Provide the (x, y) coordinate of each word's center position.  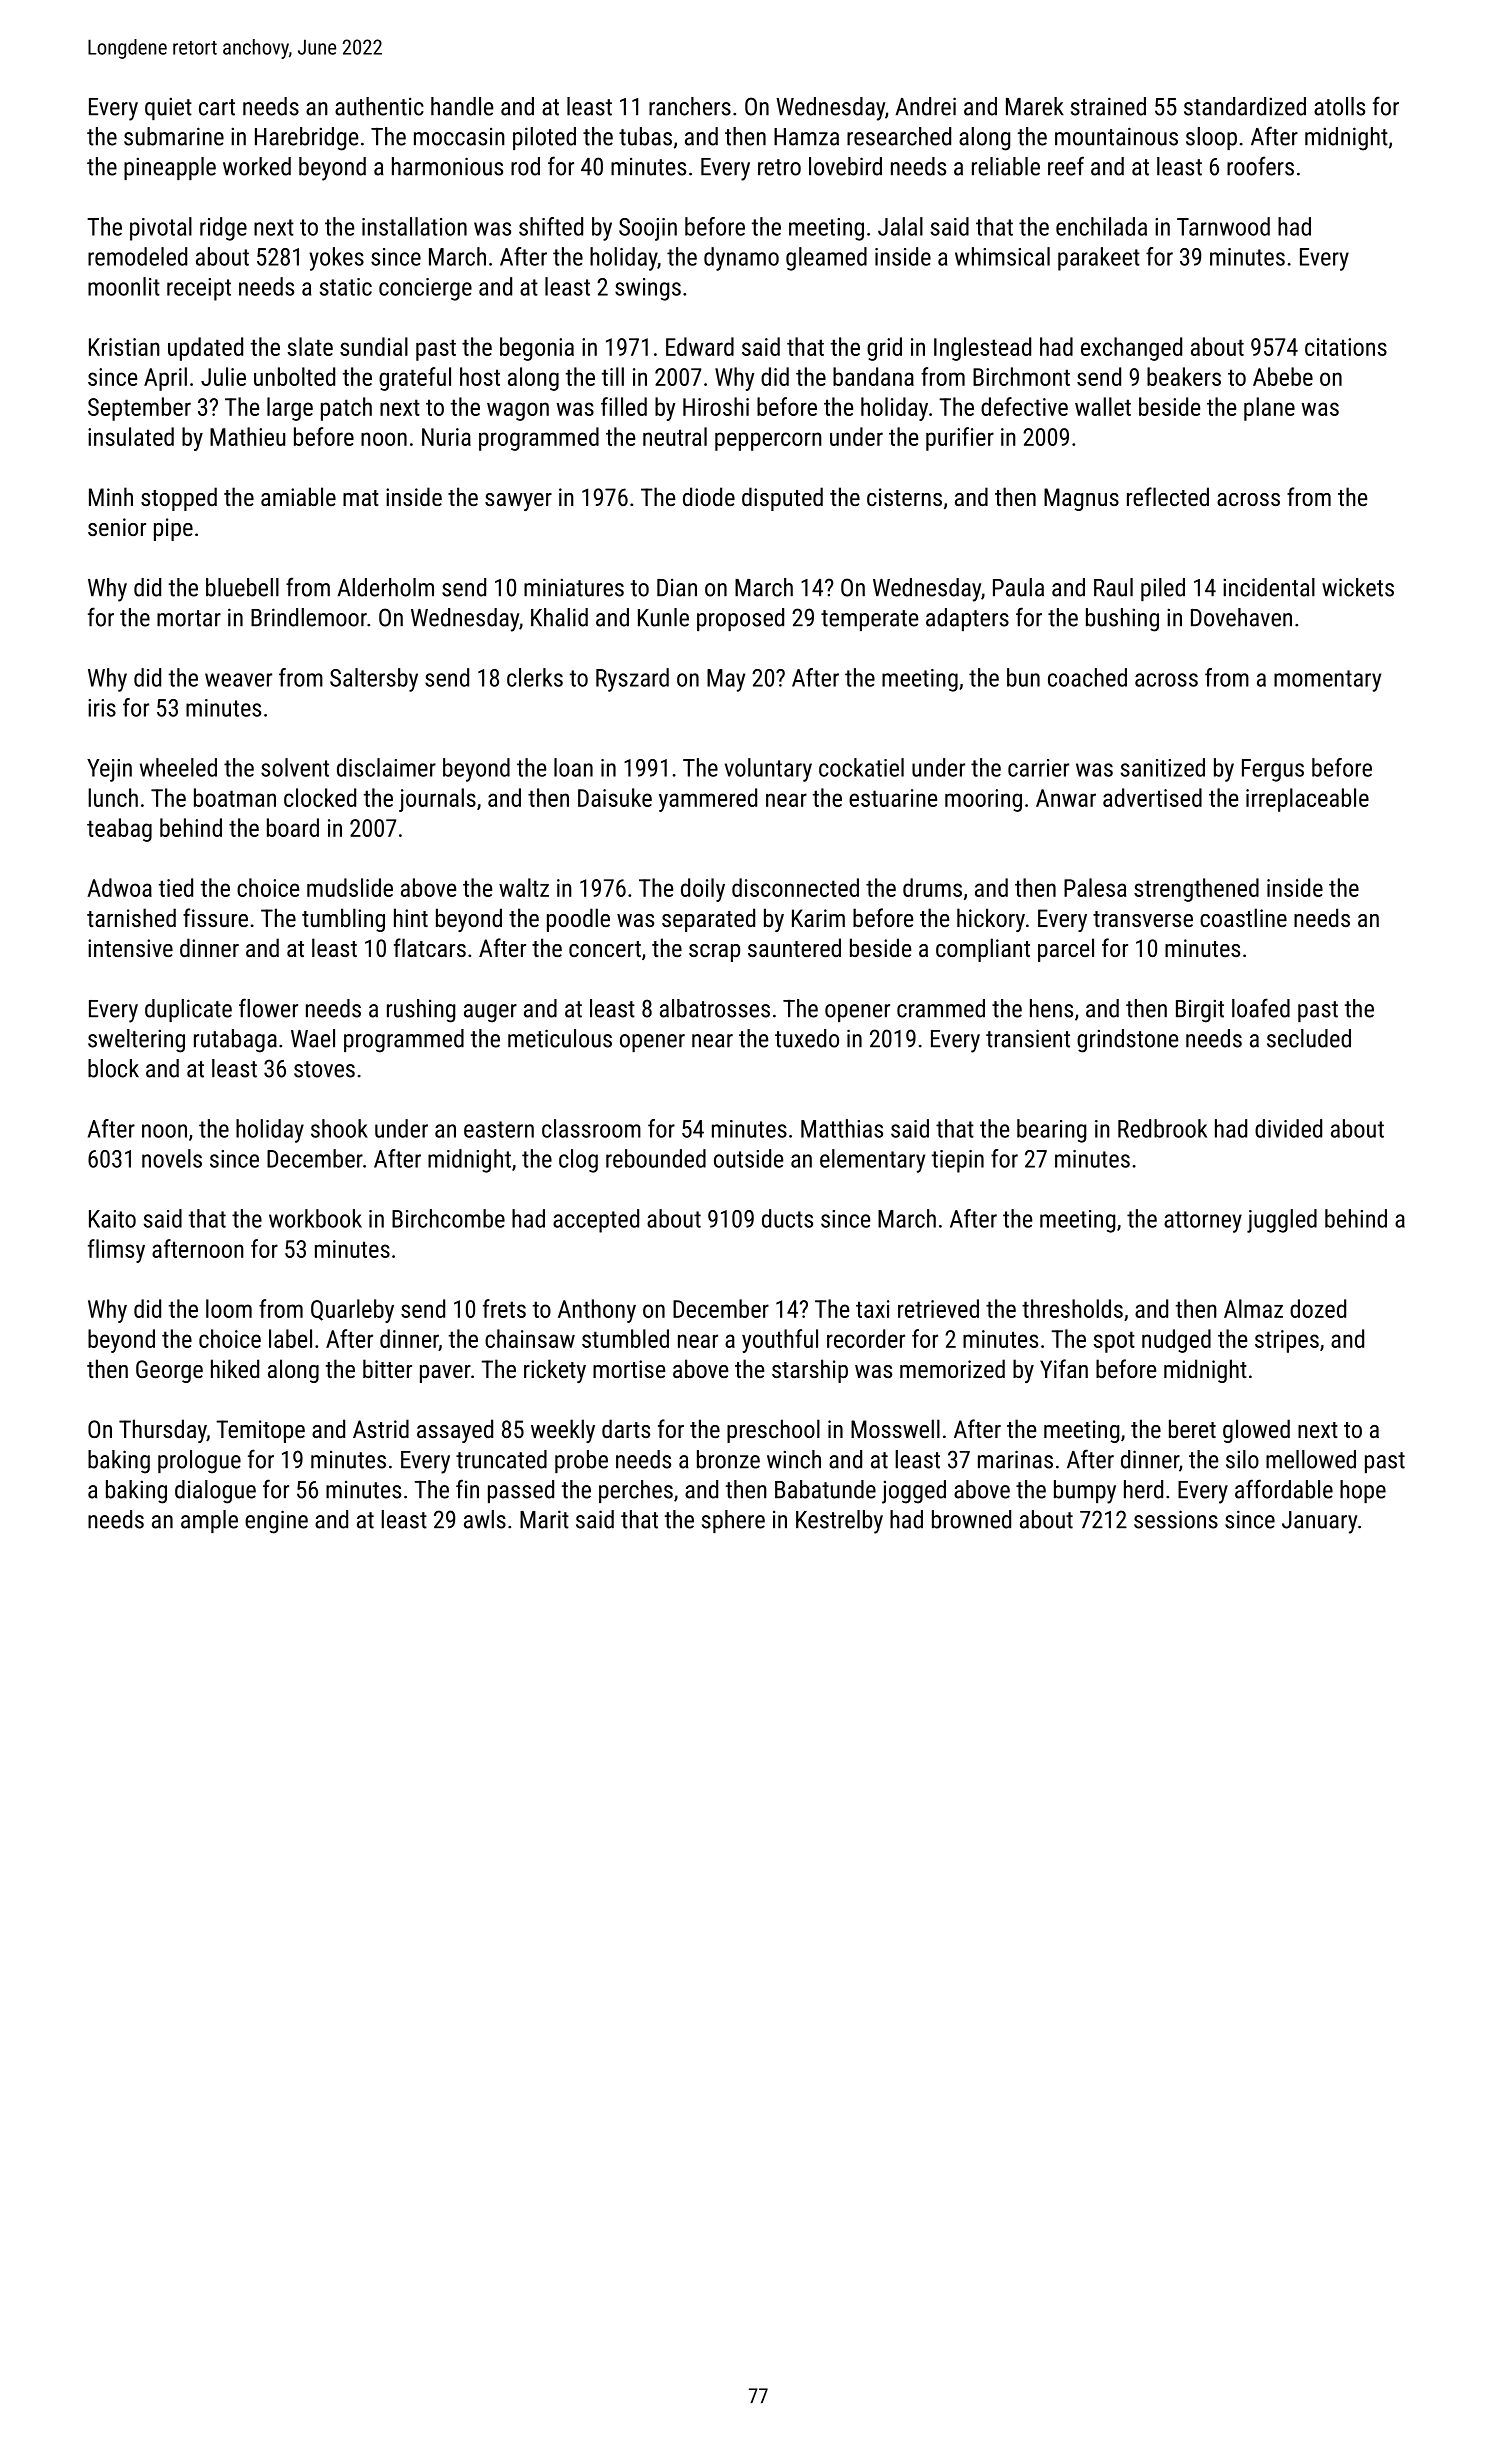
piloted (544, 138)
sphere (733, 1521)
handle (462, 106)
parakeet (1099, 259)
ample (209, 1521)
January (1319, 1522)
